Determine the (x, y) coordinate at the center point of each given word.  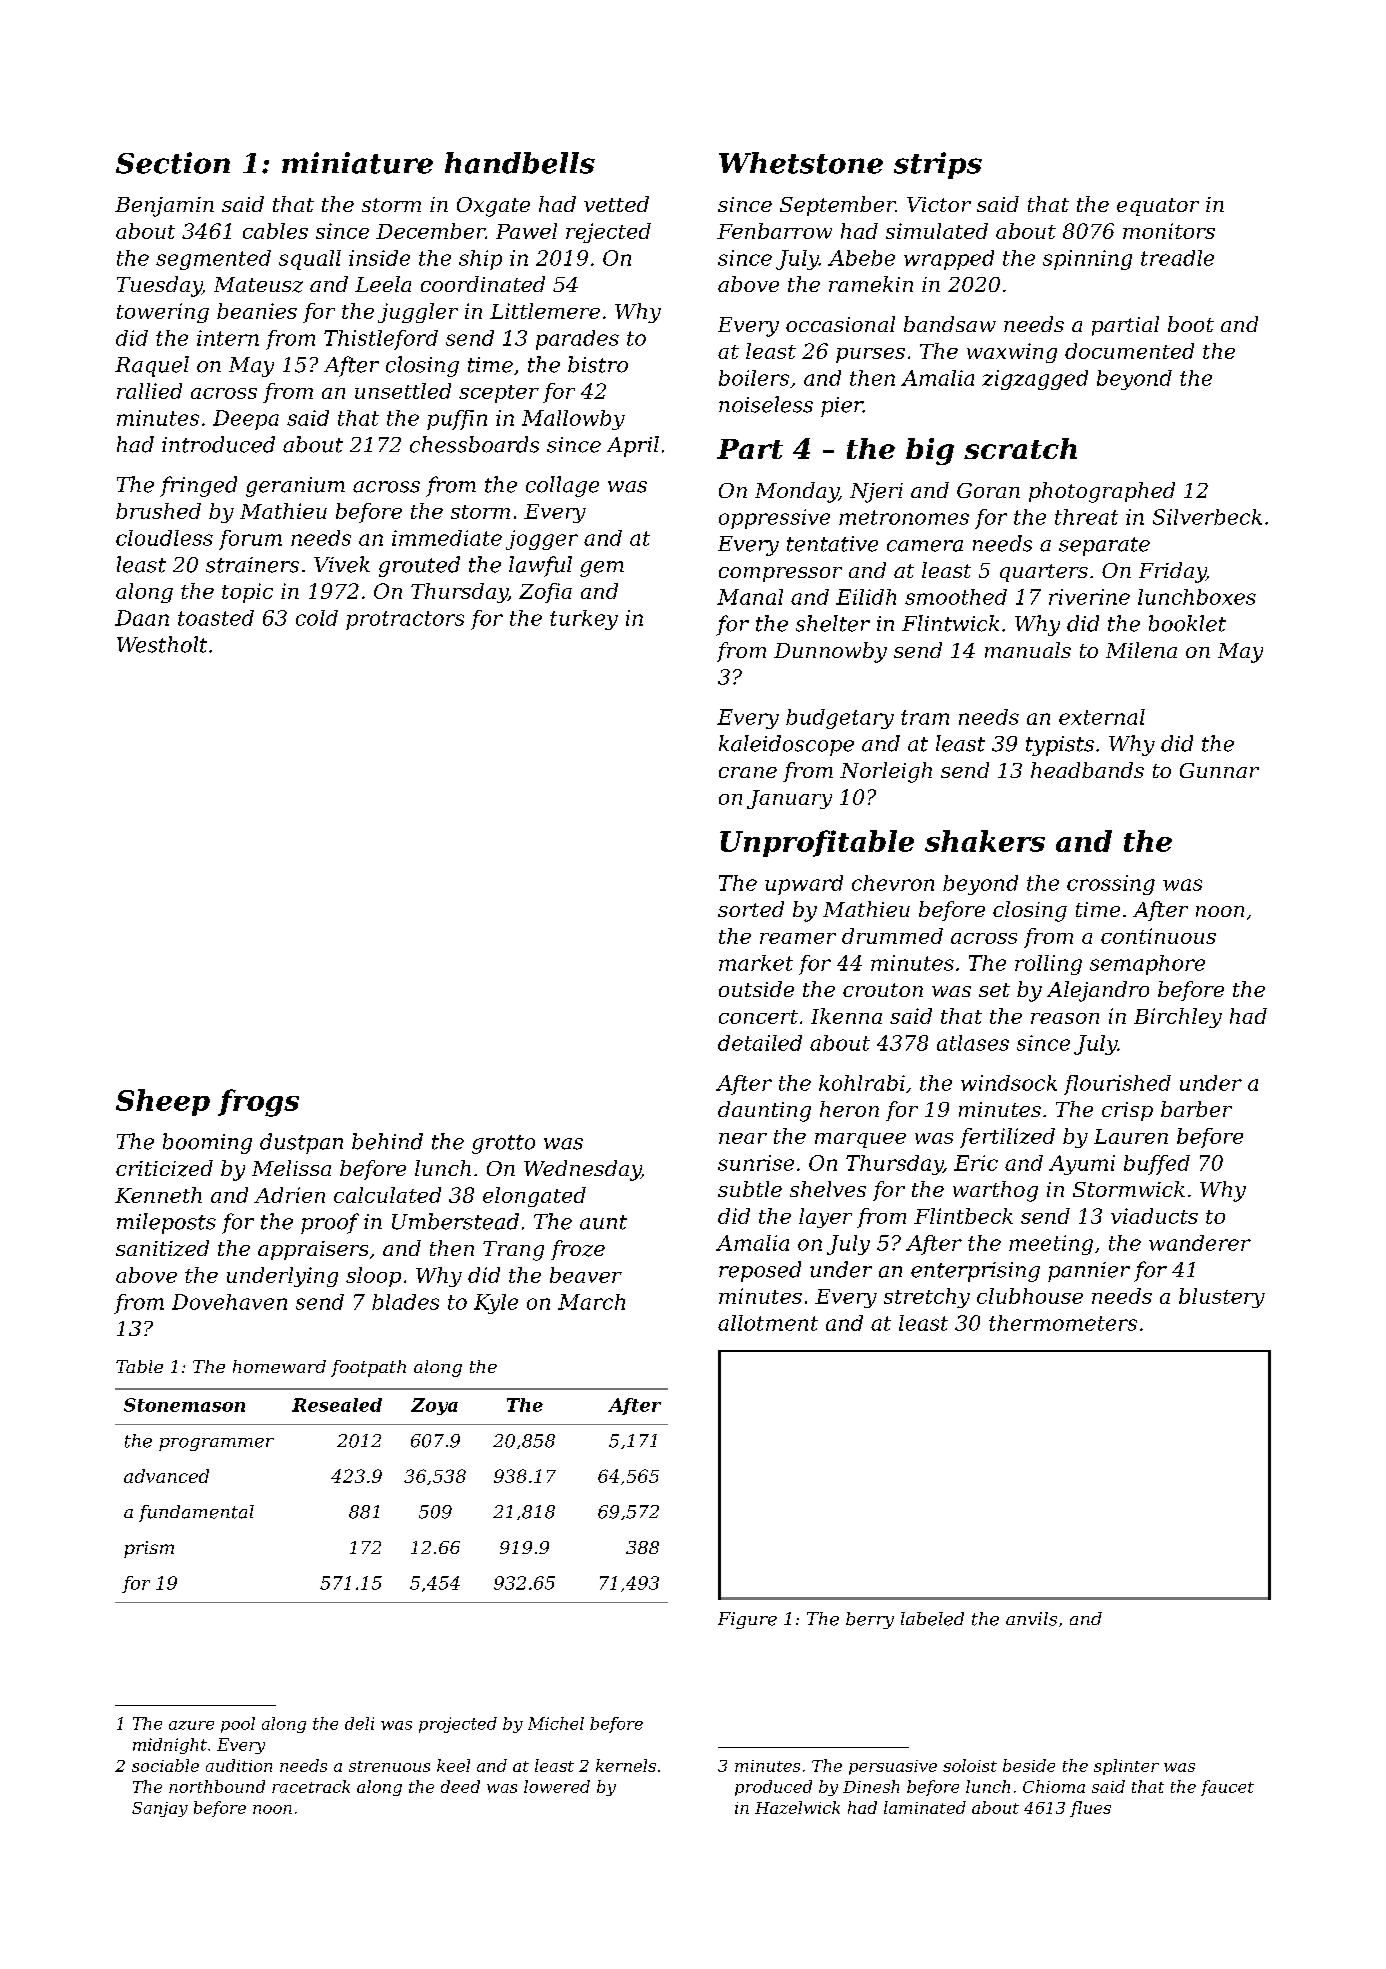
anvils (1031, 1619)
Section (173, 163)
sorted (751, 909)
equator (1158, 207)
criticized (164, 1168)
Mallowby (573, 420)
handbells (520, 163)
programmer (216, 1444)
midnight (170, 1746)
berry (870, 1620)
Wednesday (582, 1170)
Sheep (163, 1102)
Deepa (246, 420)
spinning (1087, 260)
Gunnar (1219, 770)
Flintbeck (963, 1216)
